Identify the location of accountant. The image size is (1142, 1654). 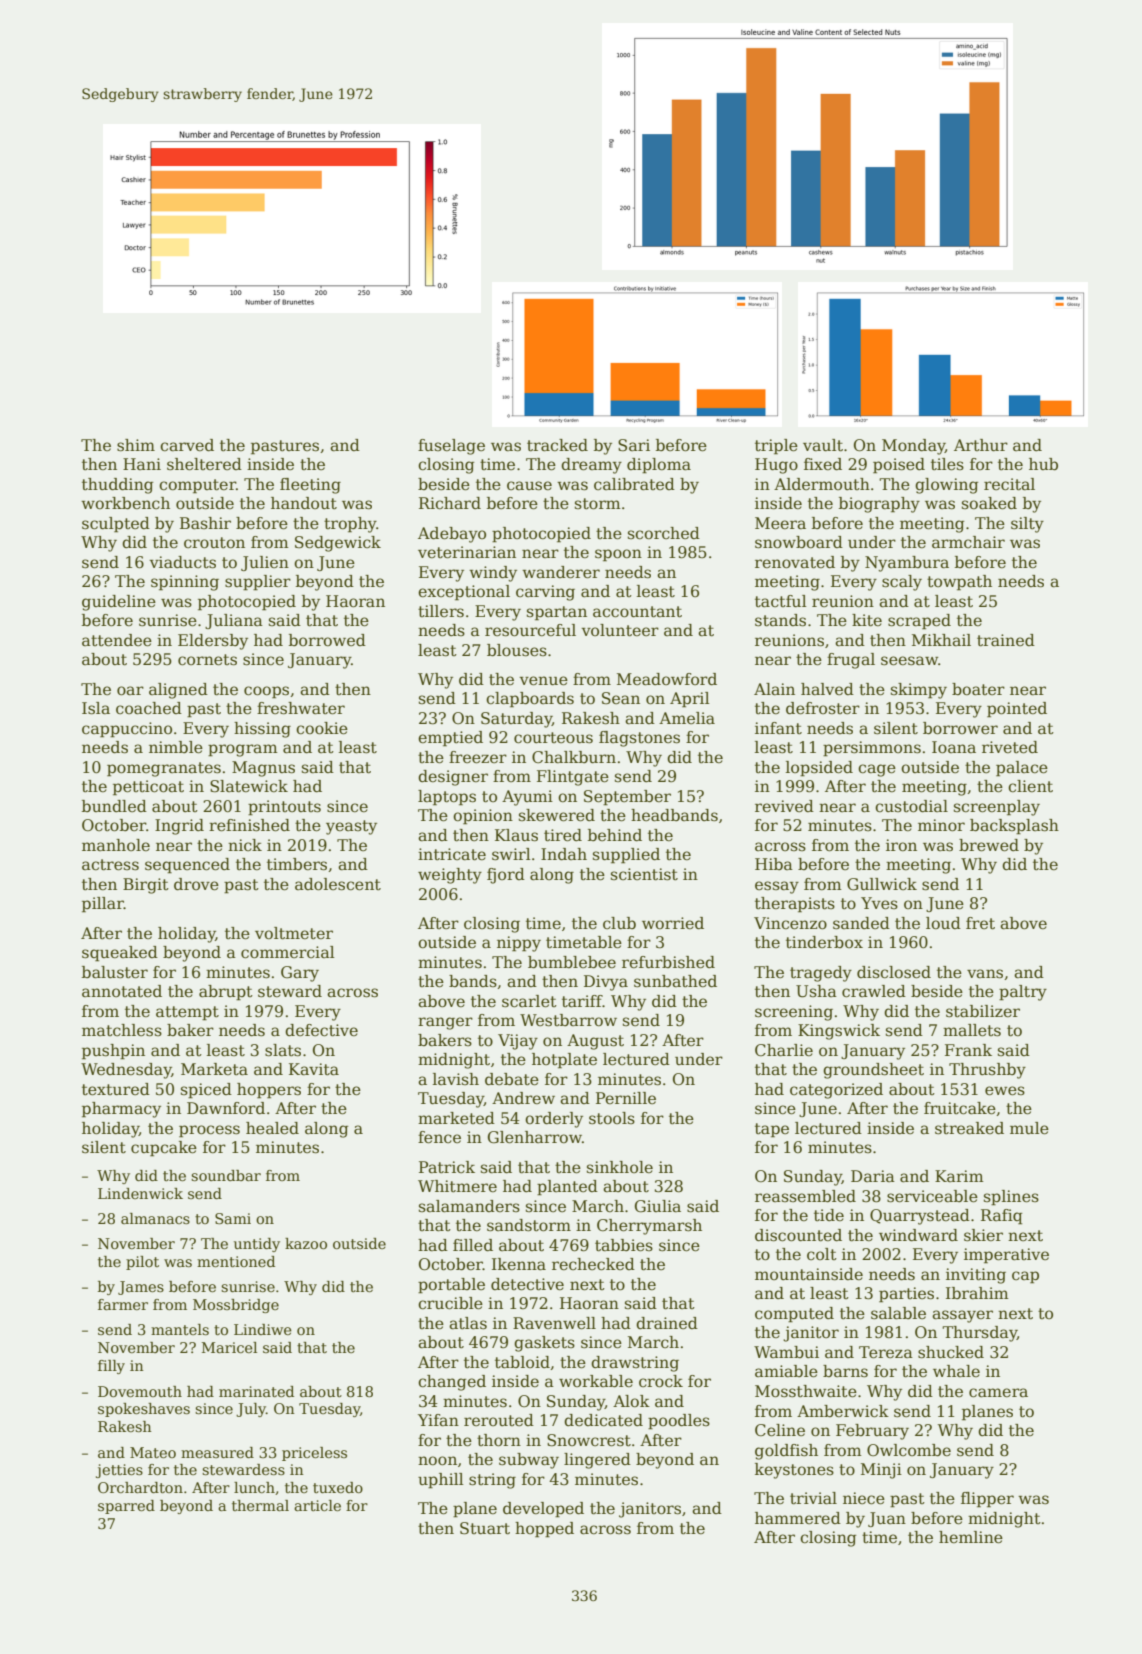
(637, 612).
